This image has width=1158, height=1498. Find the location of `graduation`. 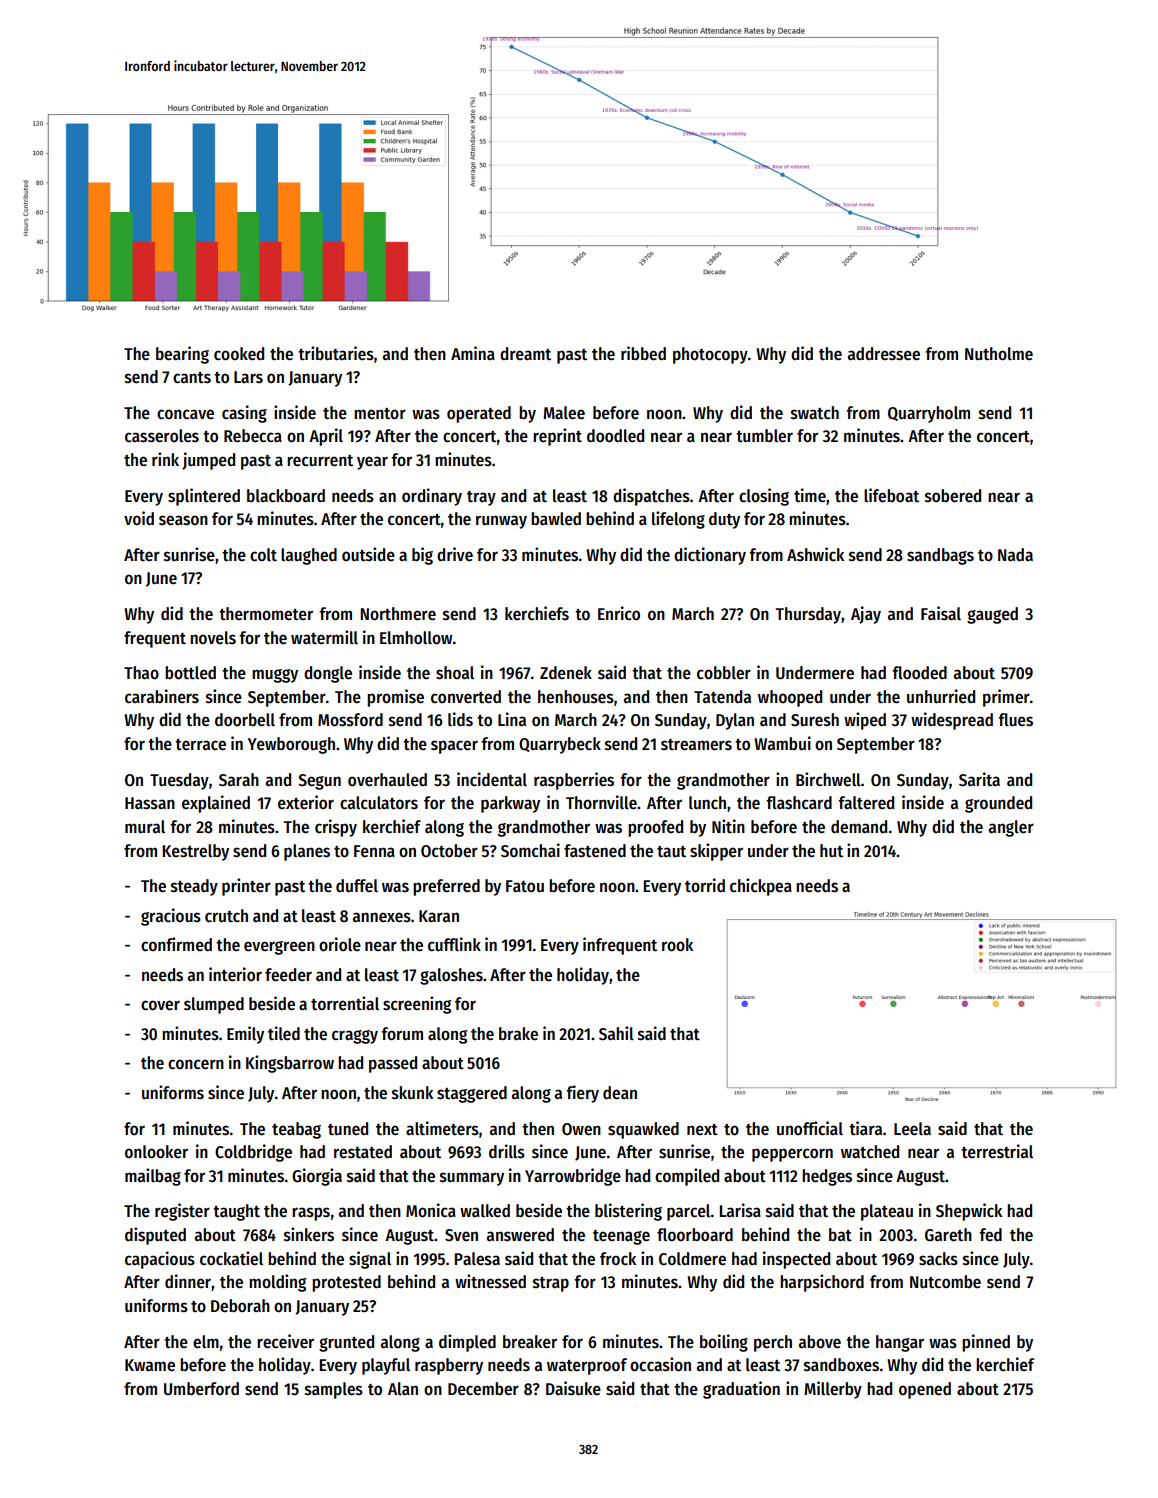

graduation is located at coordinates (741, 1390).
